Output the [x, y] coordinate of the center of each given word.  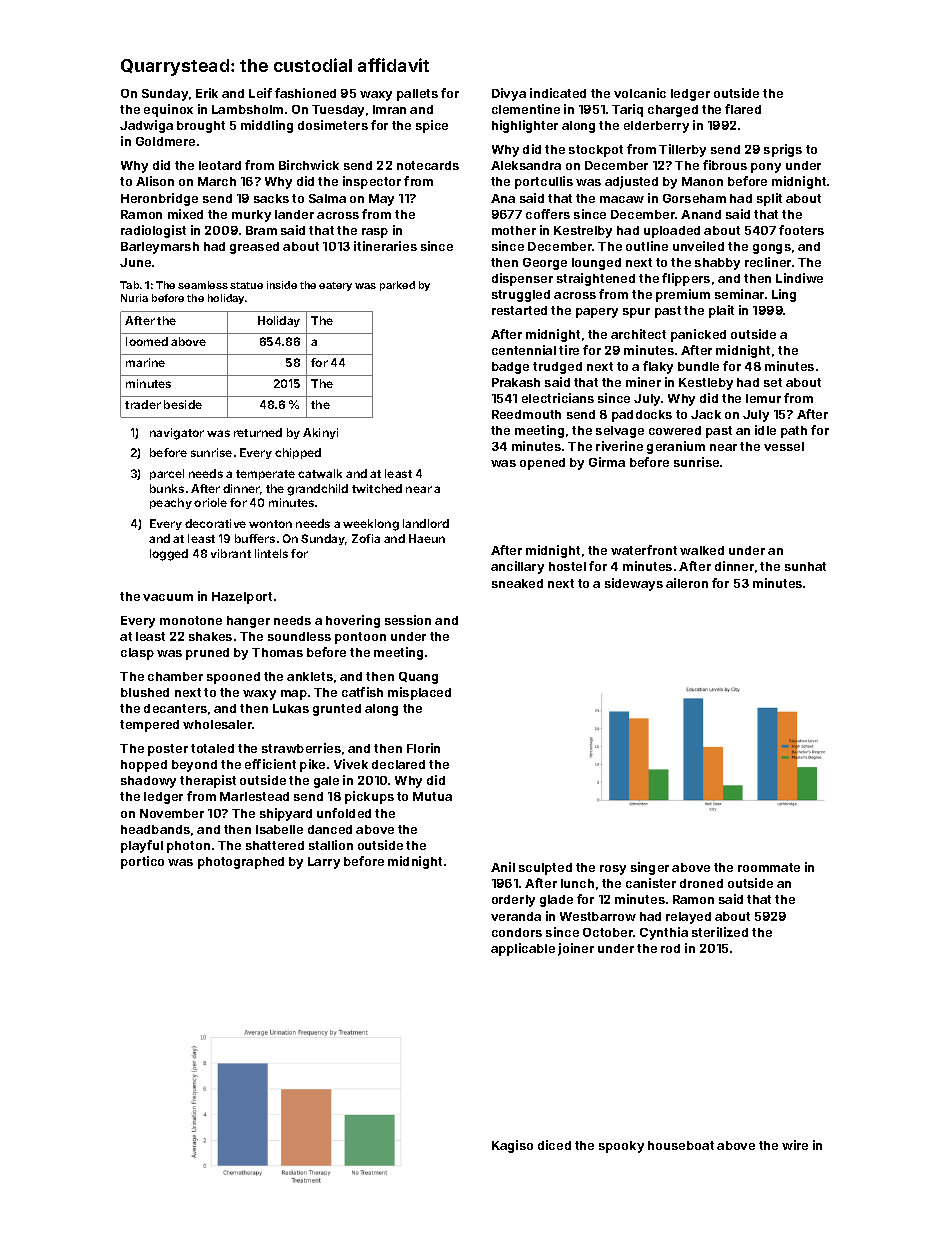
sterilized [720, 932]
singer [650, 868]
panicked [698, 335]
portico [142, 862]
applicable [523, 949]
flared [743, 109]
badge [510, 368]
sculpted [545, 869]
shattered [275, 845]
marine [145, 362]
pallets [417, 95]
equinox [168, 110]
